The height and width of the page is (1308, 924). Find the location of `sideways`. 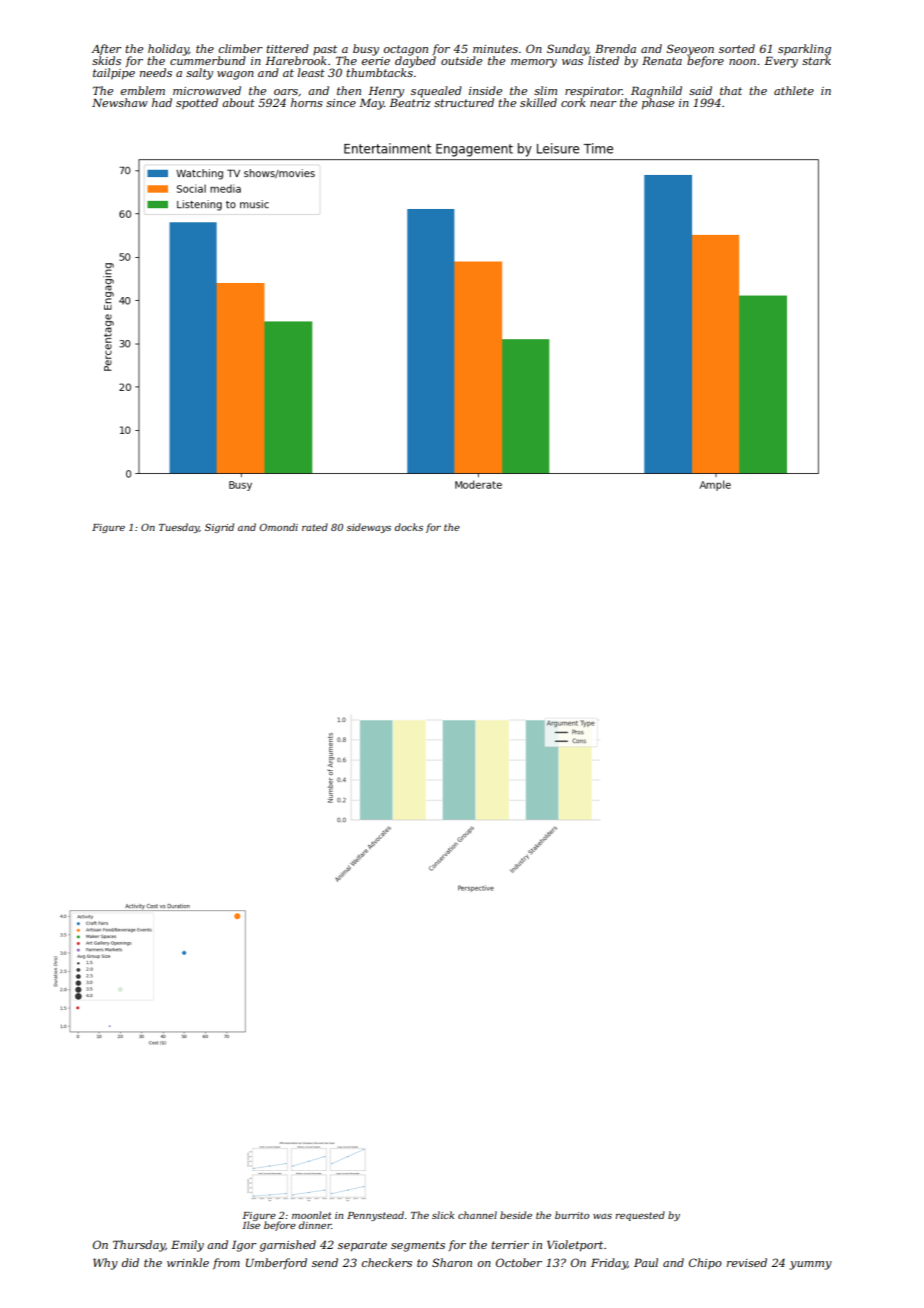

sideways is located at coordinates (369, 528).
